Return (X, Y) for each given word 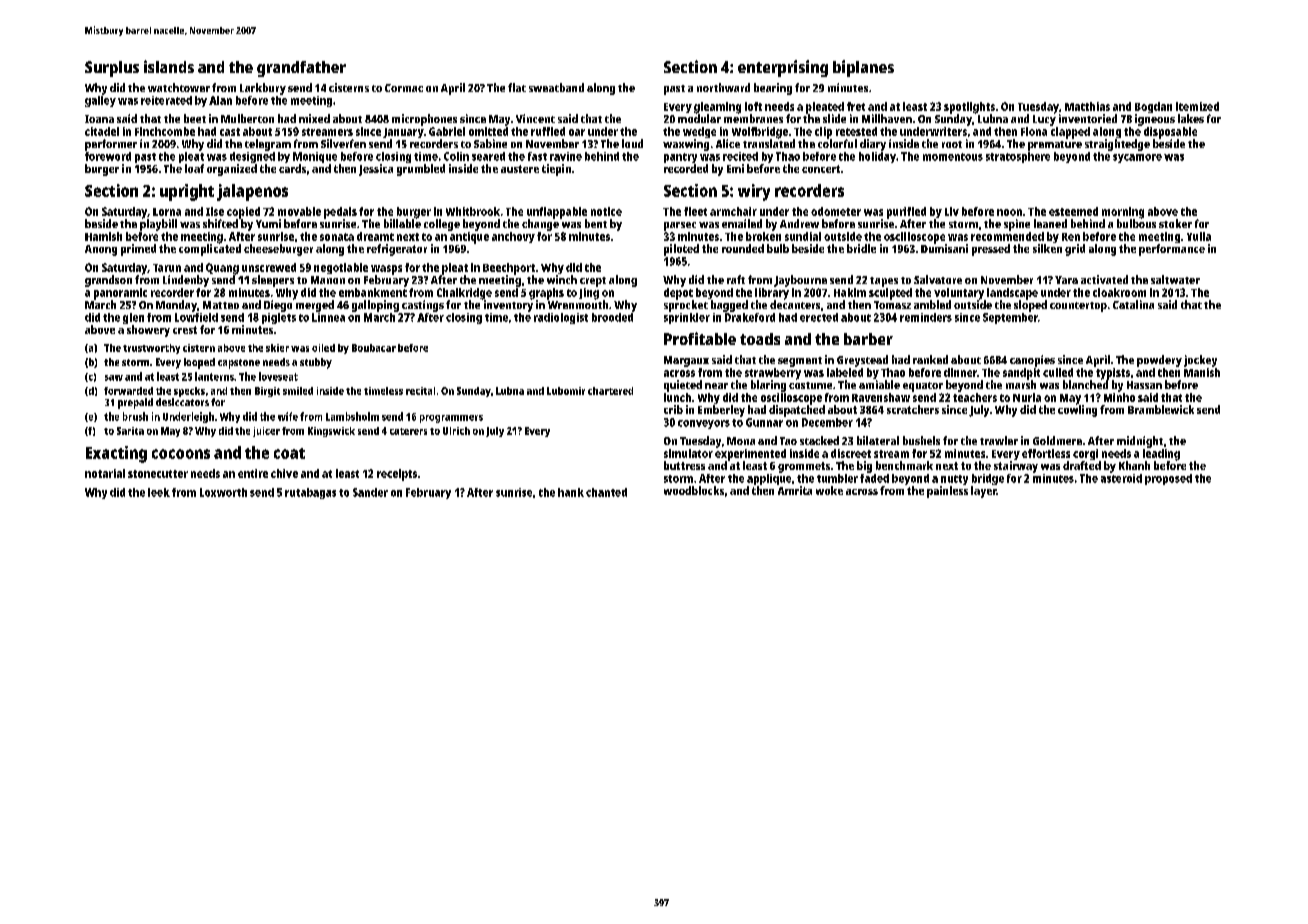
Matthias (1087, 106)
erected (819, 317)
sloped (1030, 306)
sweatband (556, 87)
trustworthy (151, 349)
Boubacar (374, 348)
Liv (952, 211)
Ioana (99, 119)
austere (520, 169)
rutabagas (310, 493)
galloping (375, 306)
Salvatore (938, 279)
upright (187, 192)
